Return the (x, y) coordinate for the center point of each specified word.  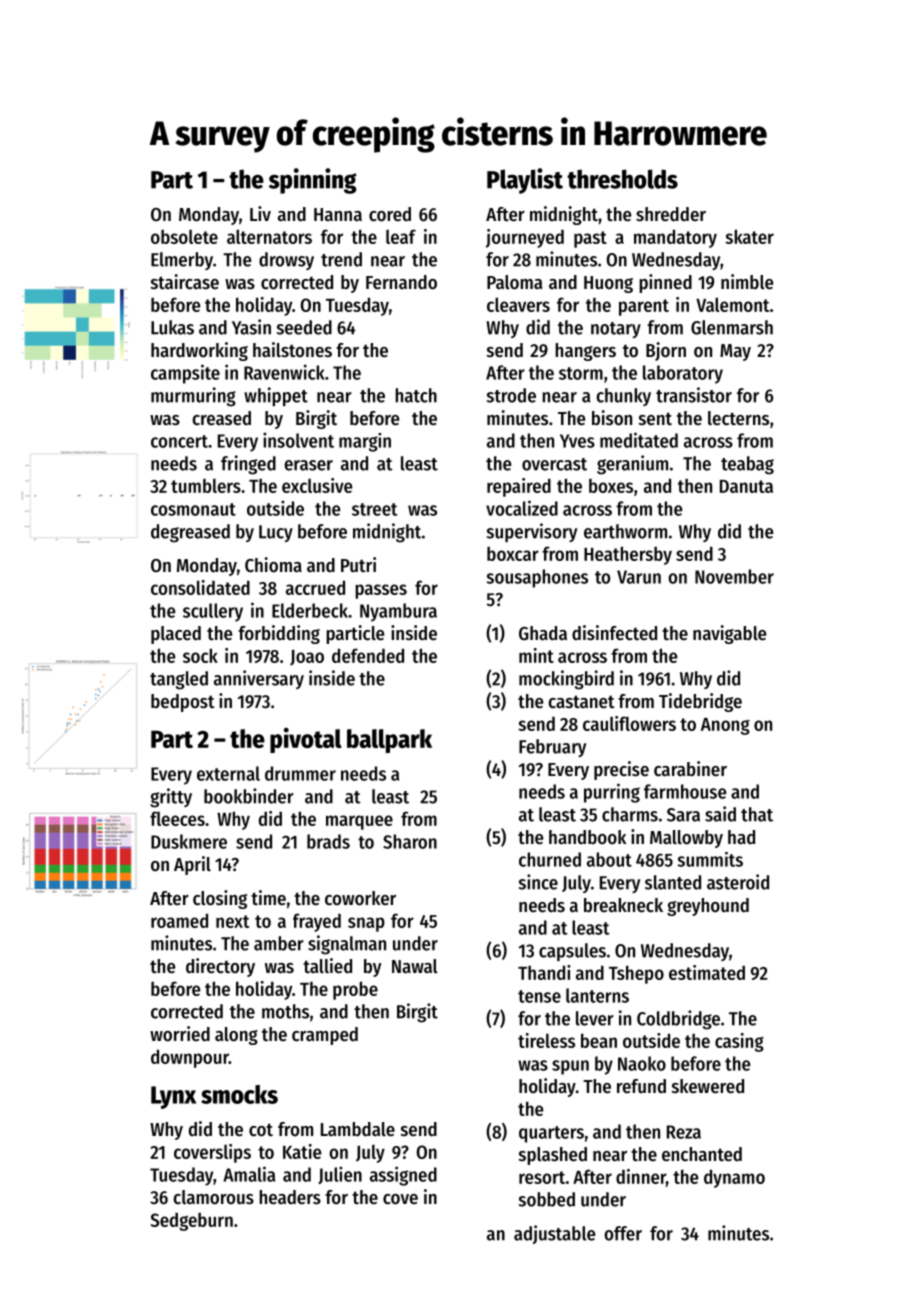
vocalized (522, 508)
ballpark (389, 741)
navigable (729, 634)
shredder (671, 214)
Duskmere (189, 841)
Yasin (251, 327)
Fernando (401, 282)
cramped (325, 1036)
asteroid (738, 882)
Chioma (273, 565)
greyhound (708, 907)
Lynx (173, 1097)
